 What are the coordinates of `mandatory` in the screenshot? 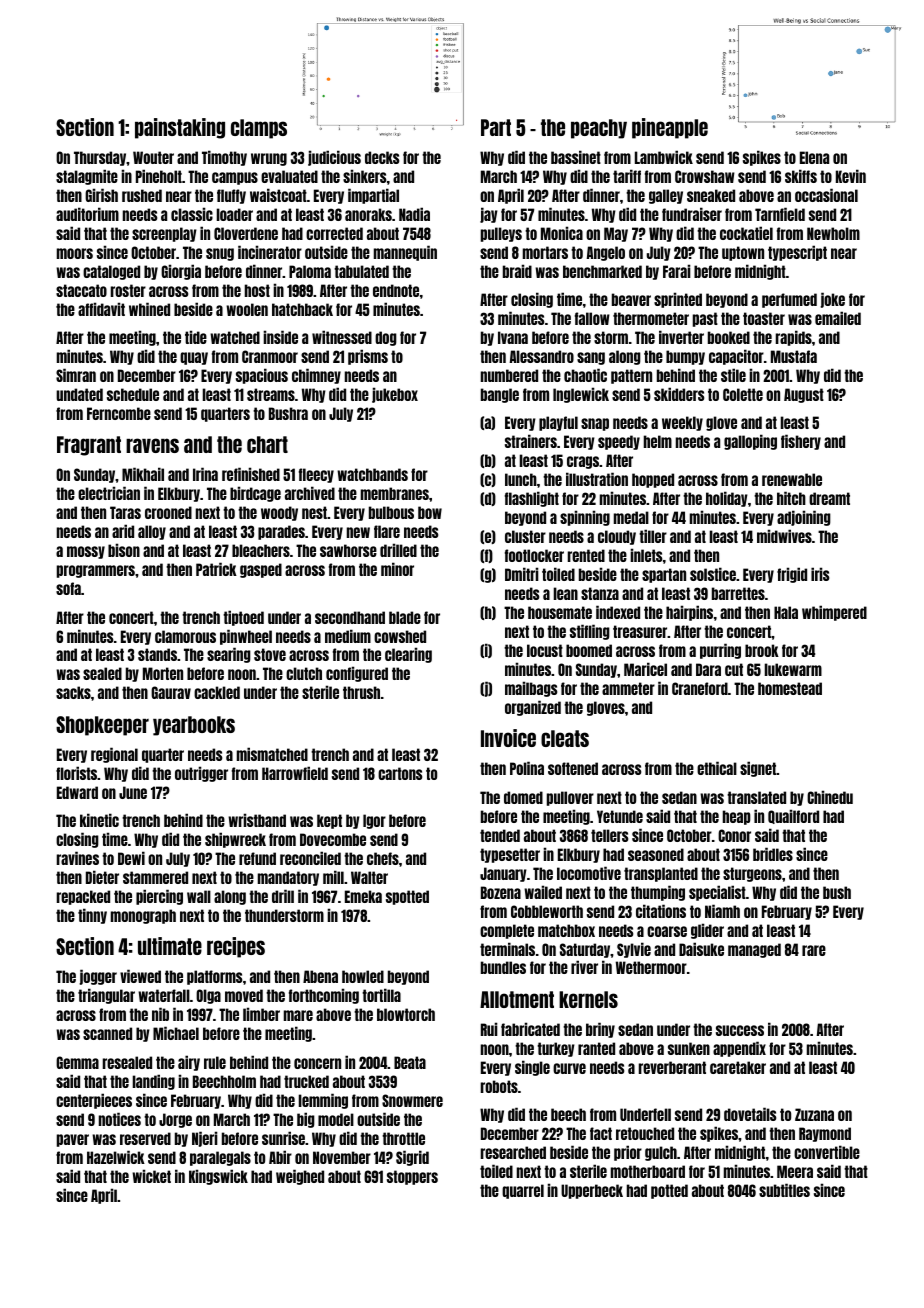 It's located at (288, 878).
